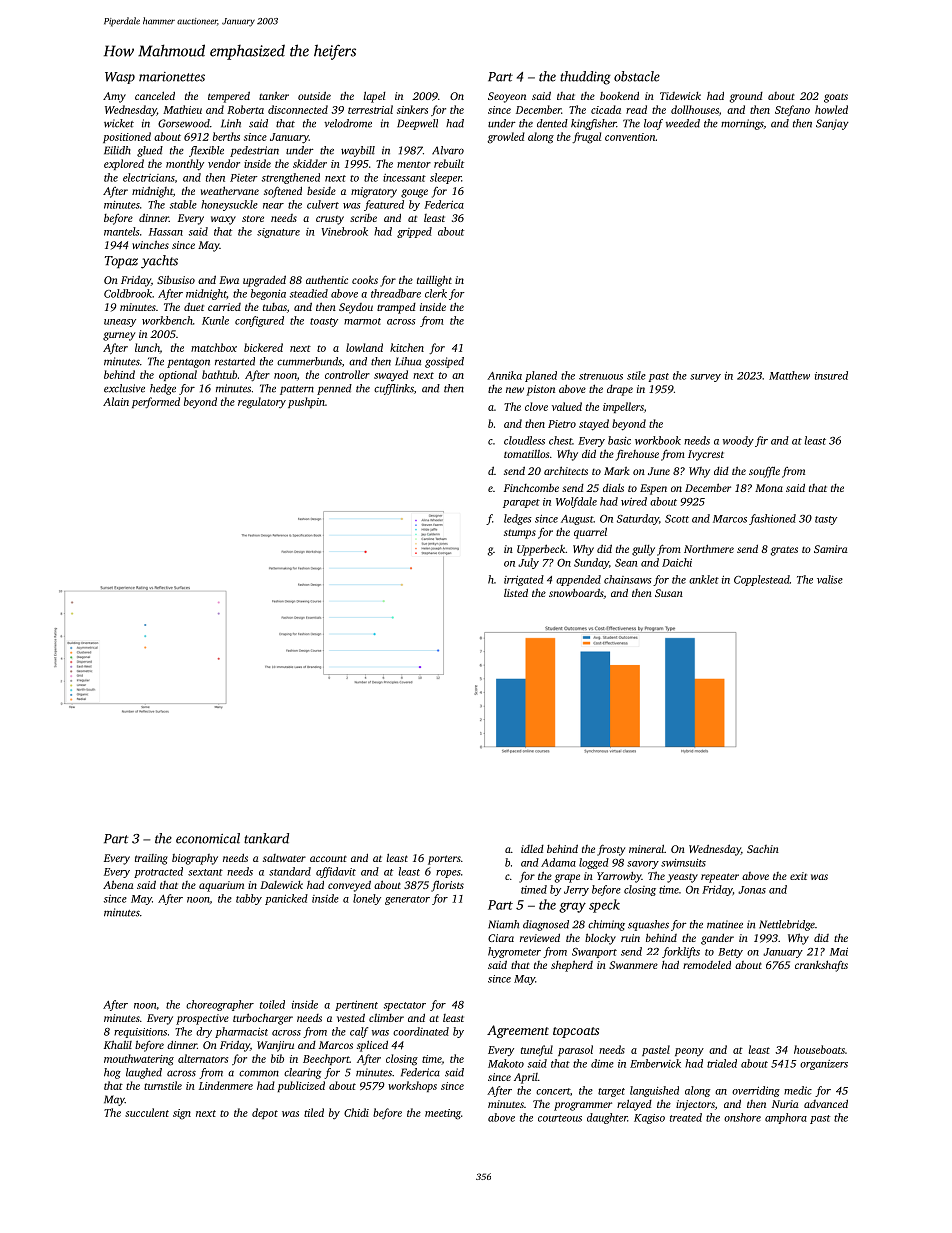  I want to click on controller, so click(347, 374).
